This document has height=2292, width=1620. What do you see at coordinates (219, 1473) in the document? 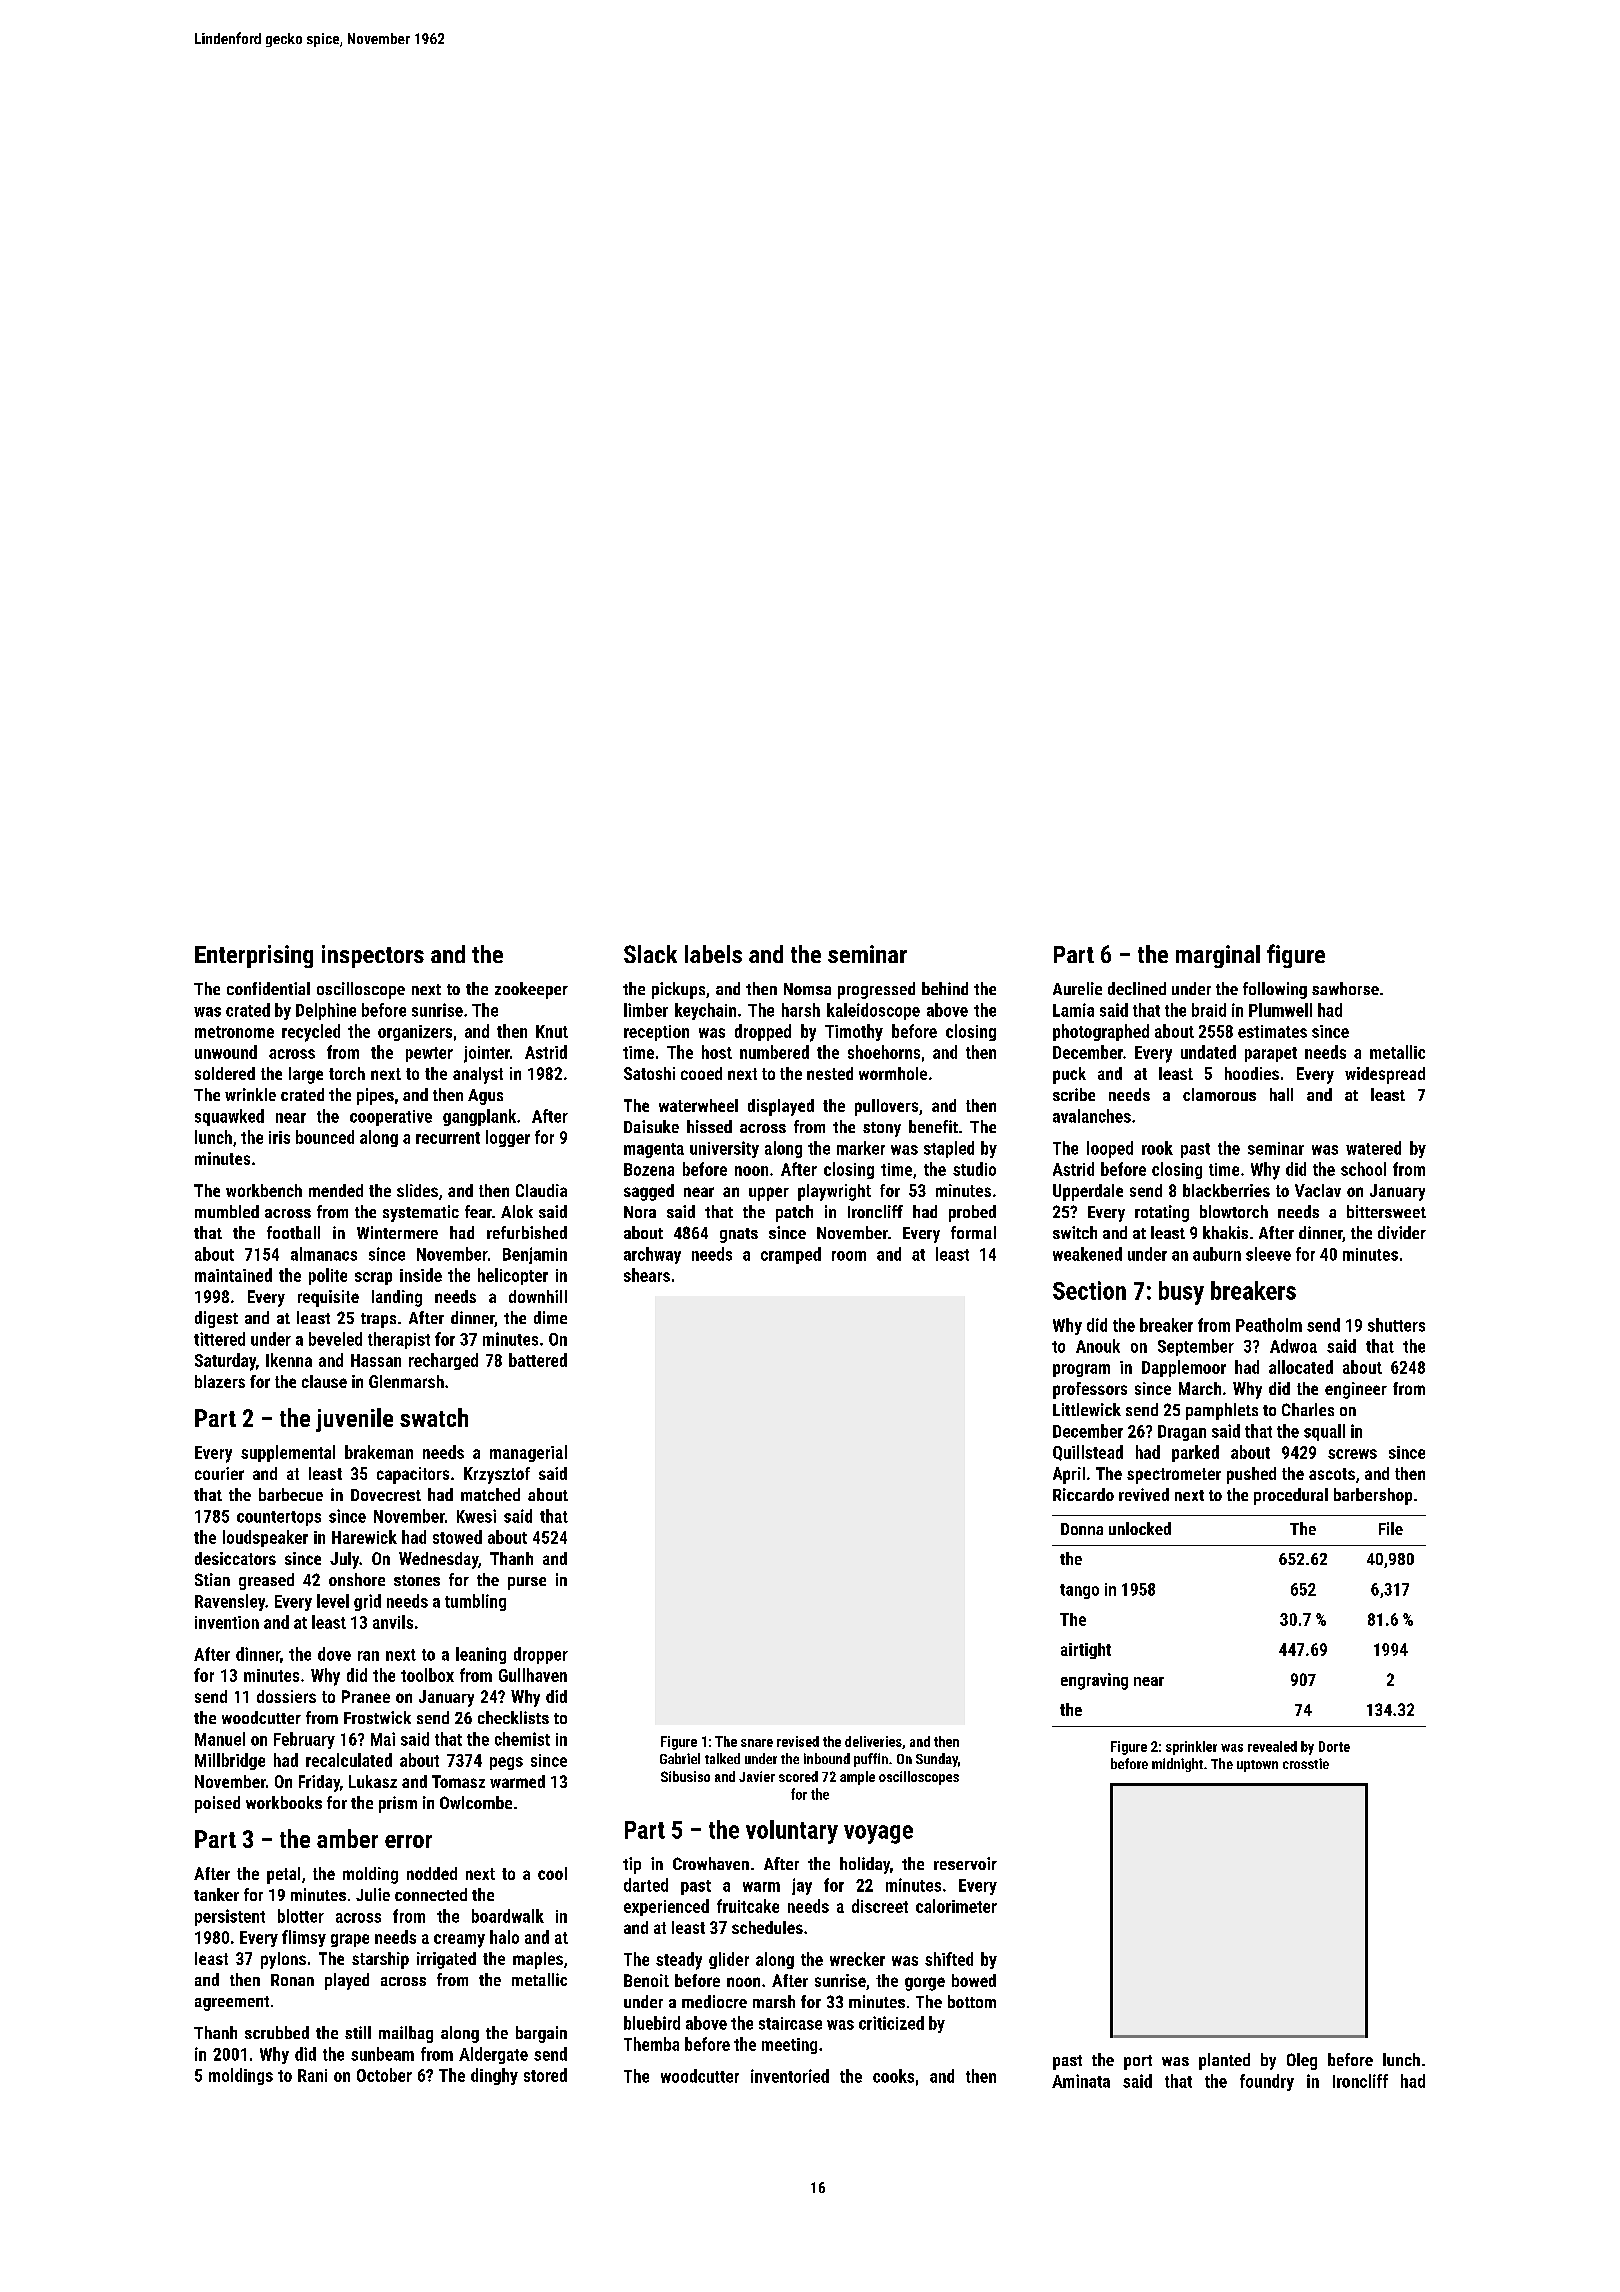
I see `courier` at bounding box center [219, 1473].
